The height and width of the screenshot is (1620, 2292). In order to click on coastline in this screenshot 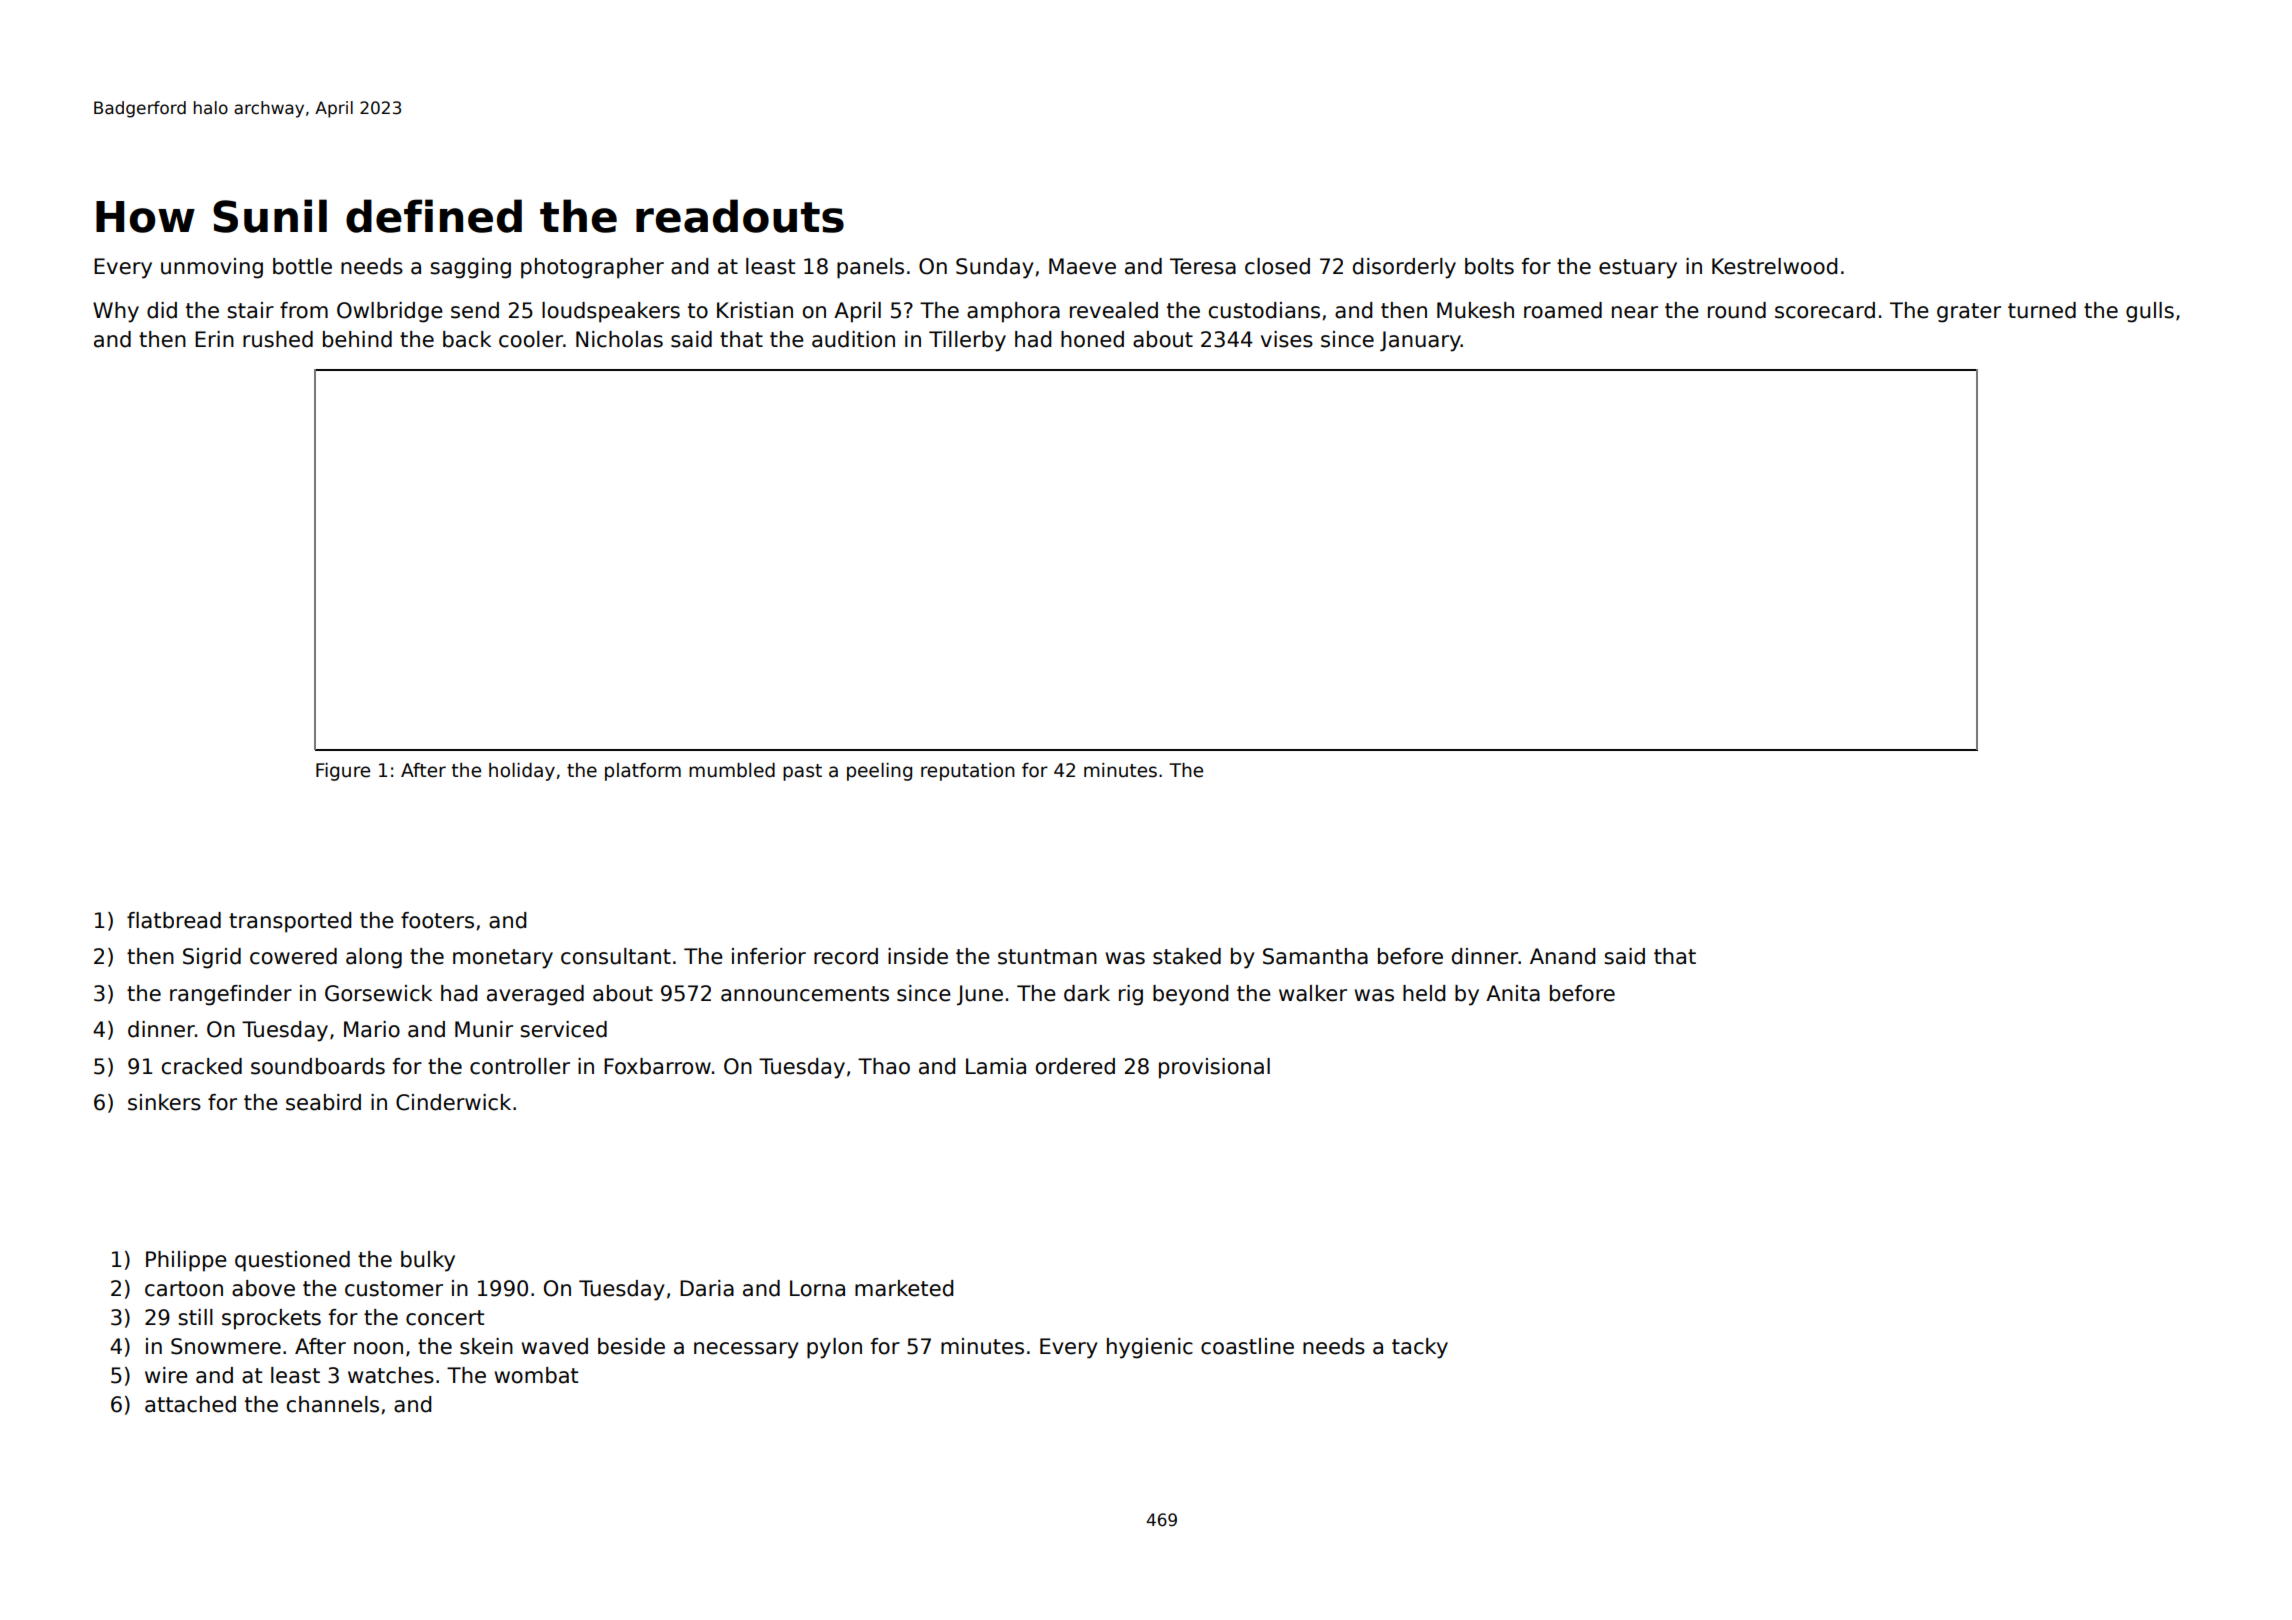, I will do `click(1247, 1346)`.
